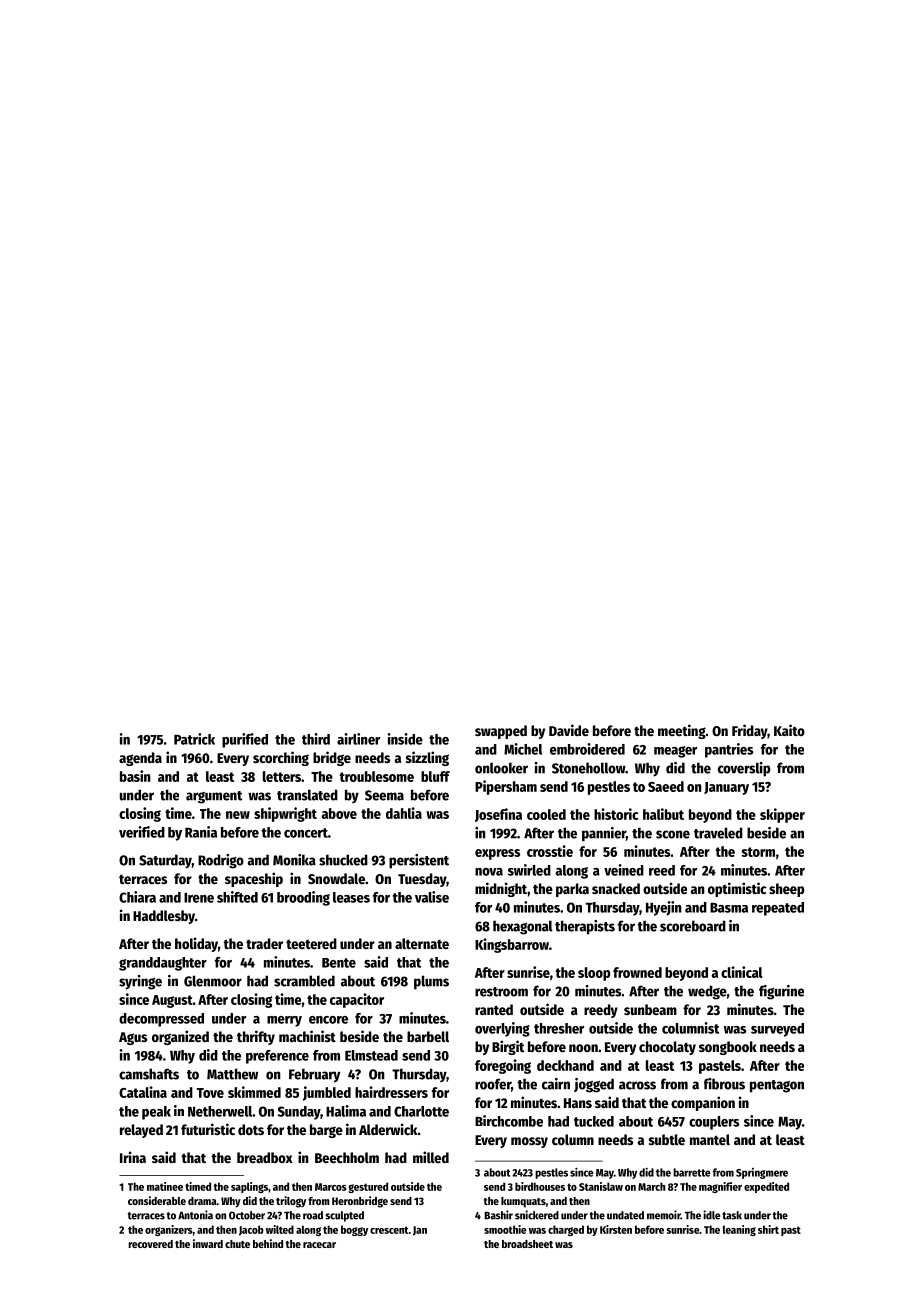  Describe the element at coordinates (142, 832) in the screenshot. I see `verified` at that location.
